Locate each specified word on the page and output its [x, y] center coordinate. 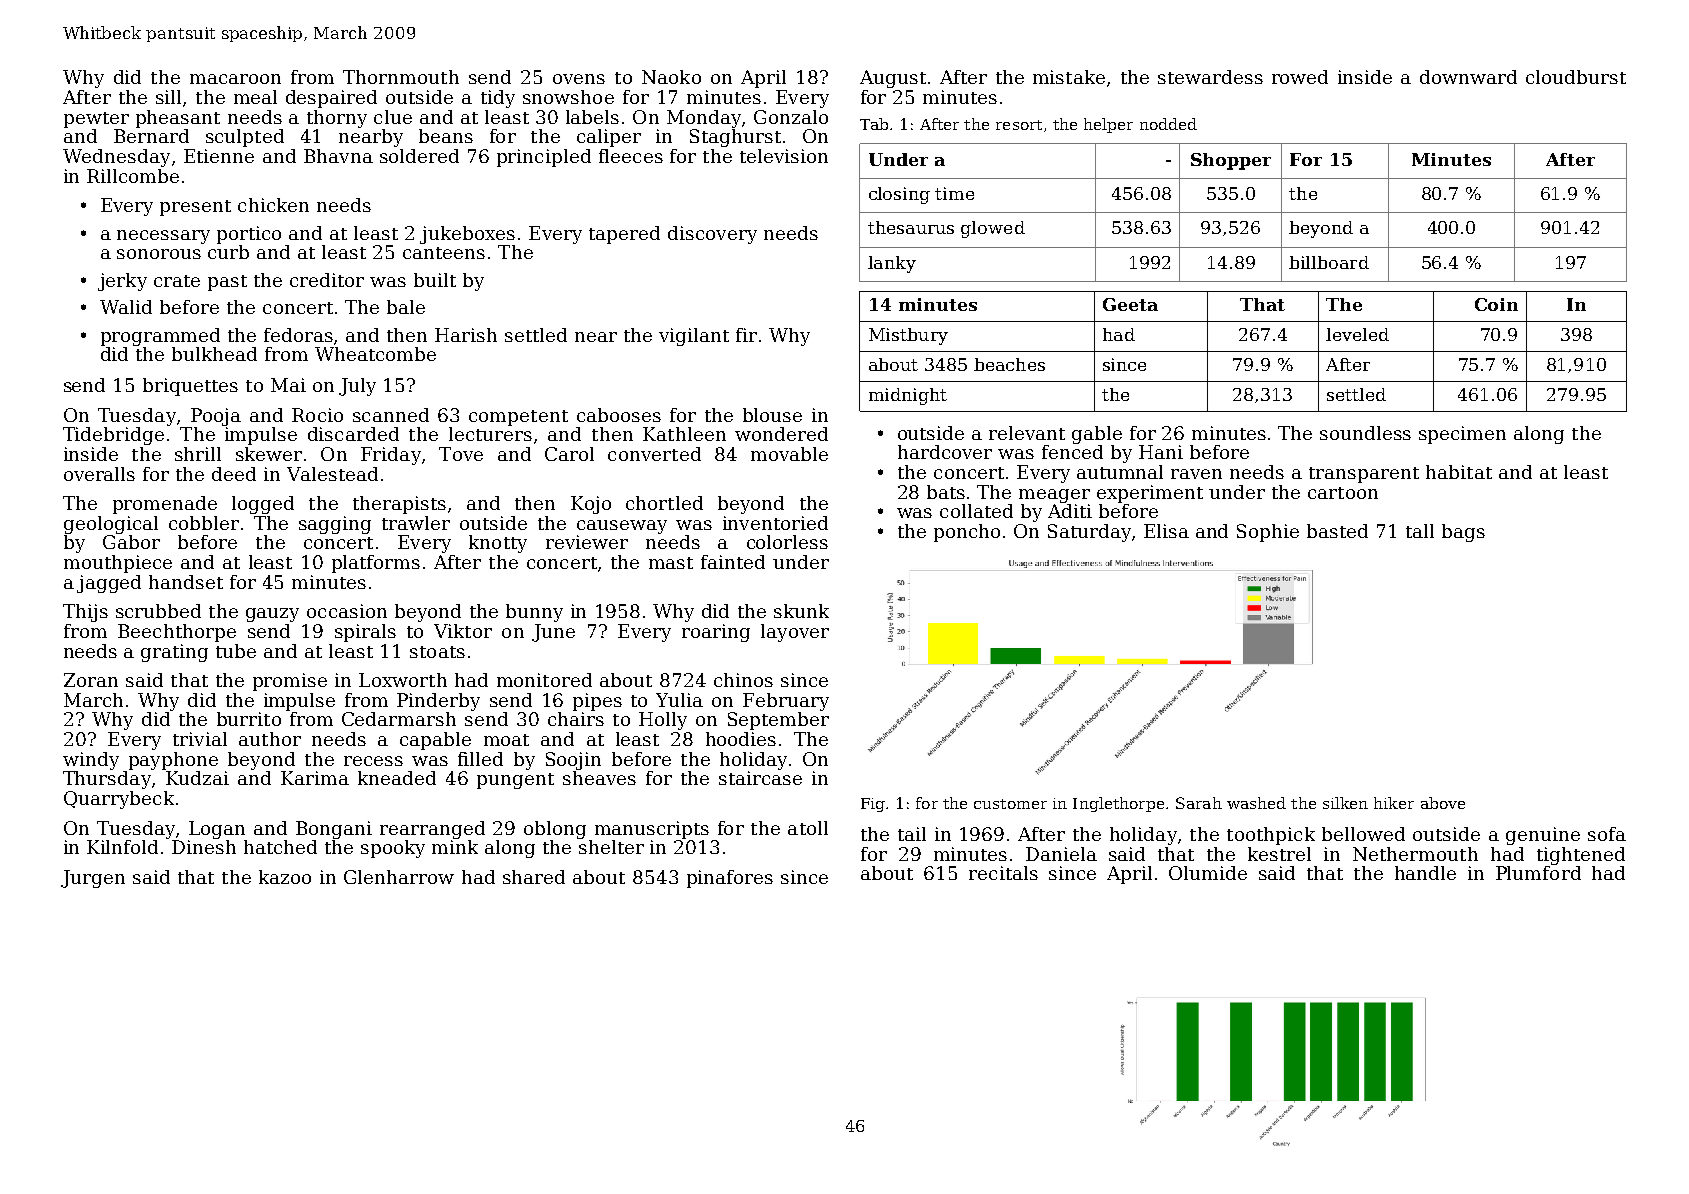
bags [1463, 533]
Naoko [671, 77]
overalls [99, 474]
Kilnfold [122, 847]
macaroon [235, 79]
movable [789, 454]
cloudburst [1576, 77]
